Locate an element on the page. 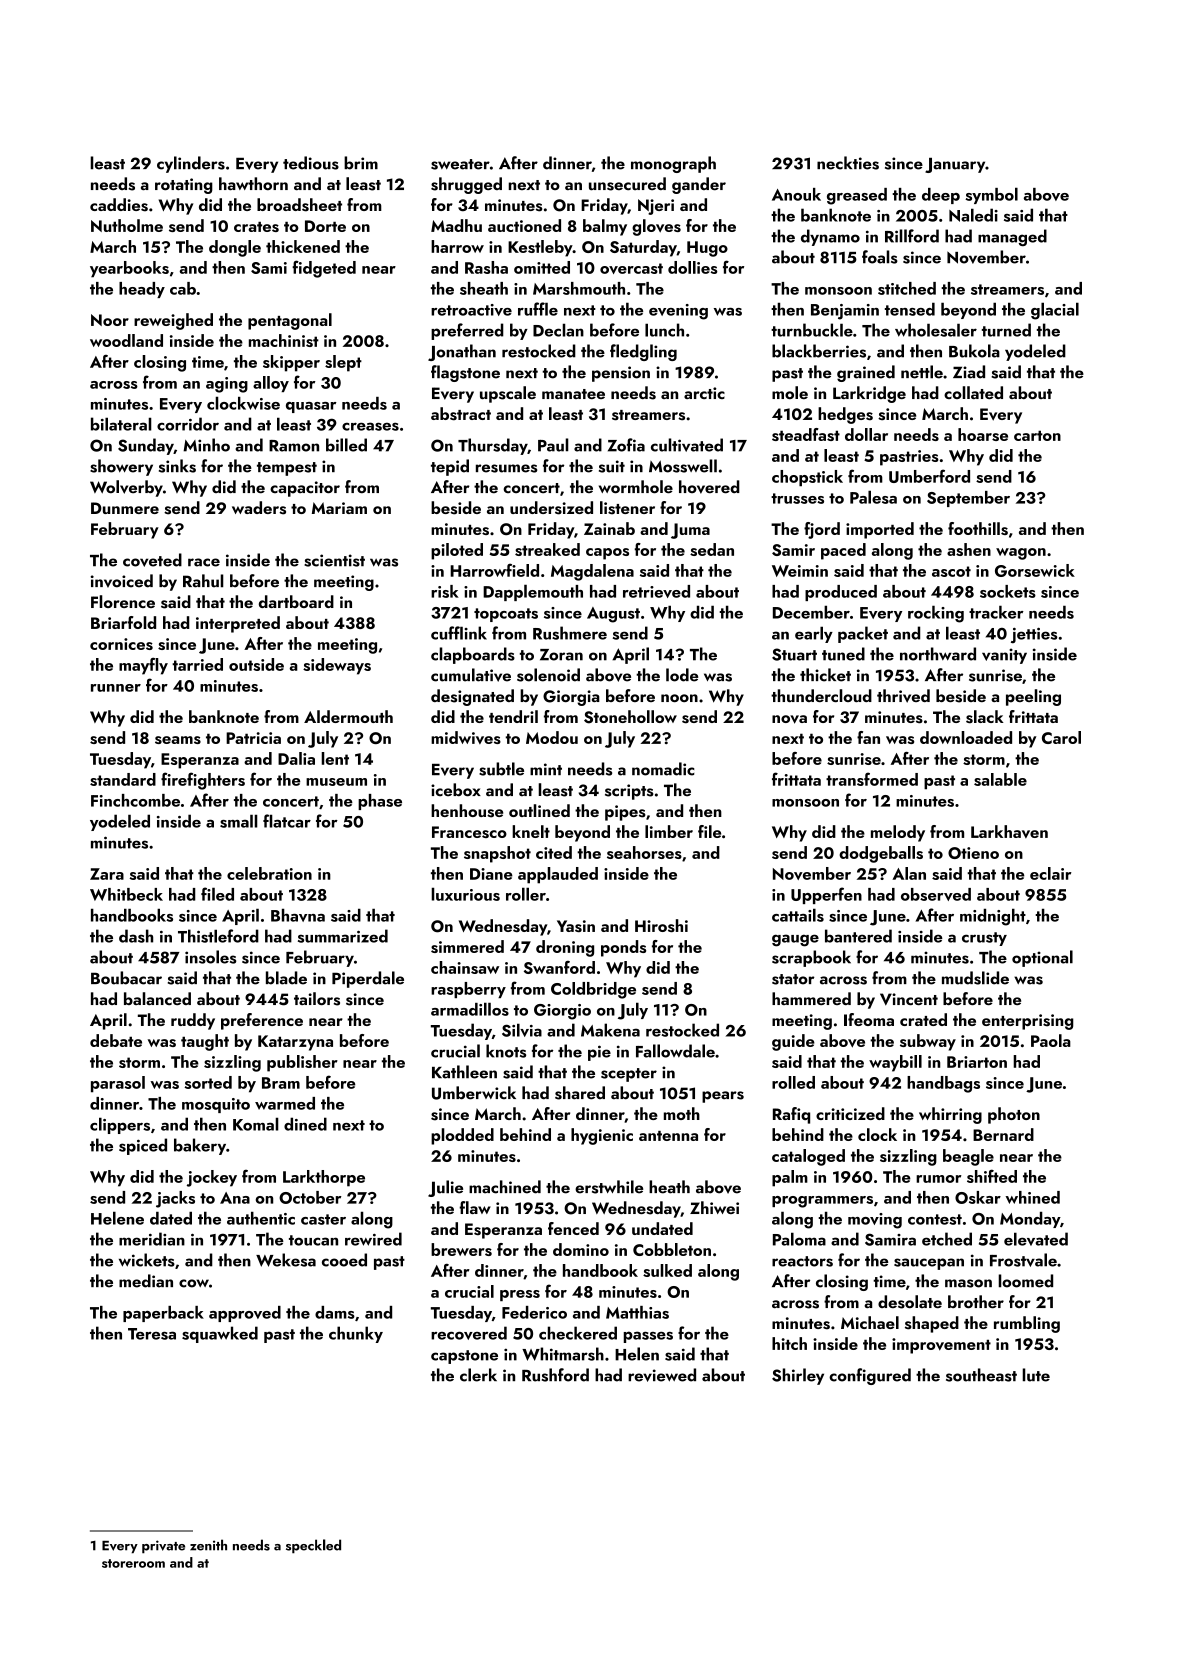  Frostvale is located at coordinates (1023, 1260).
